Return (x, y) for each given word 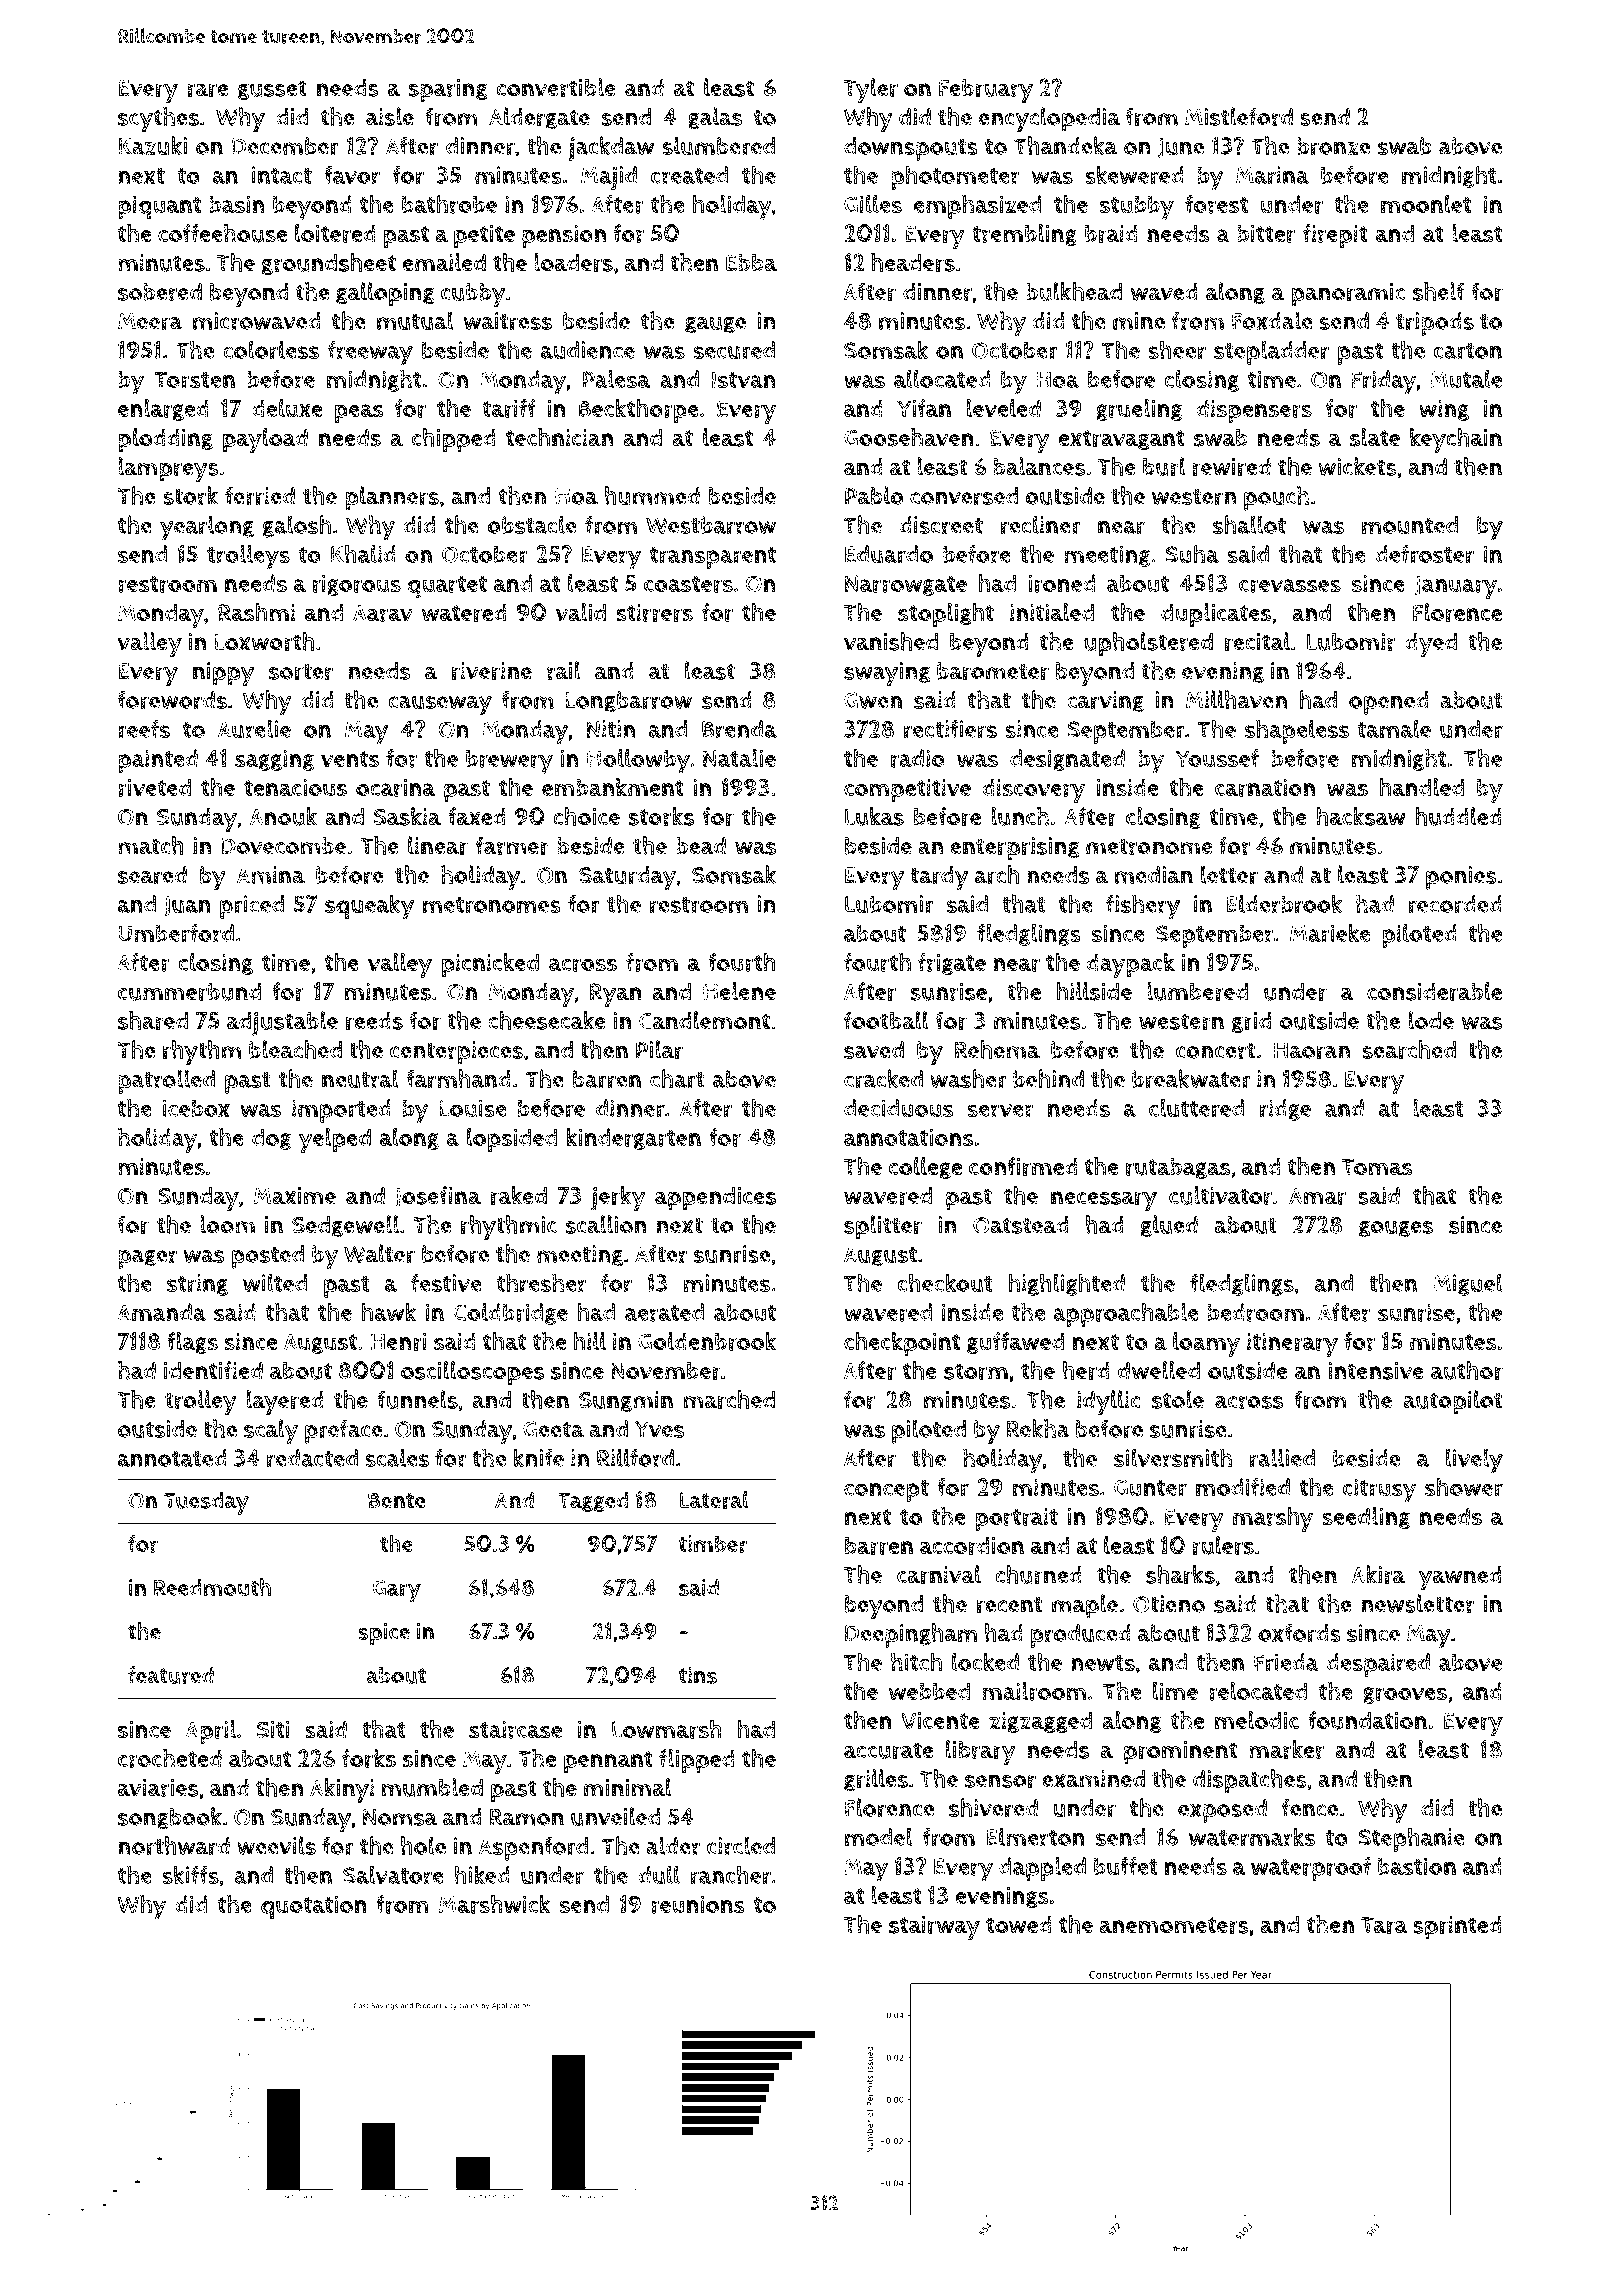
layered (285, 1402)
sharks (1180, 1574)
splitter (883, 1227)
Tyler (871, 90)
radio (918, 758)
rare (207, 90)
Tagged (593, 1501)
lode (1431, 1020)
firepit (1335, 236)
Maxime (295, 1196)
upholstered (1148, 644)
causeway (440, 705)
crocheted (170, 1758)
